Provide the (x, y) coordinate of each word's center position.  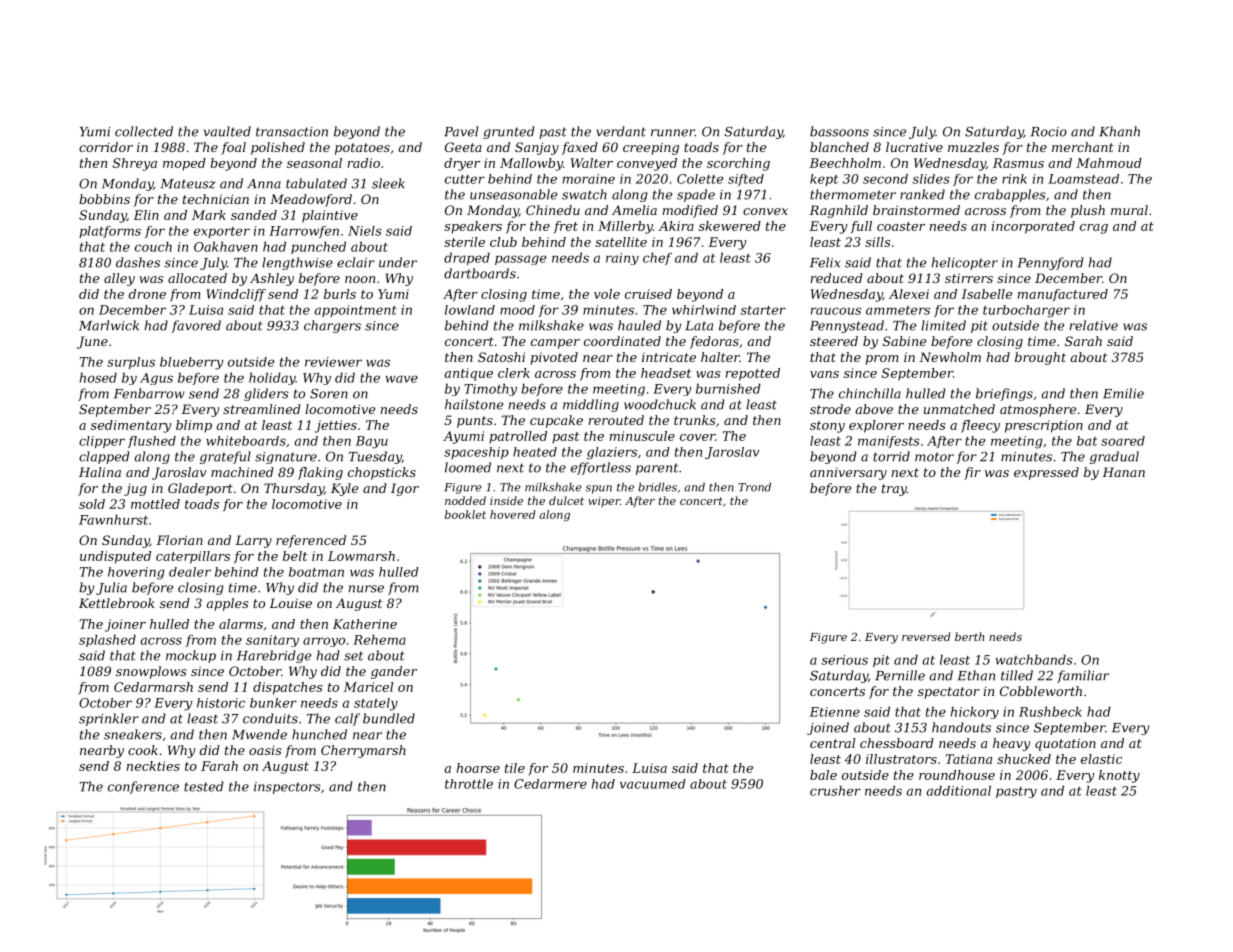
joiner (125, 625)
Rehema (379, 639)
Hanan (1123, 472)
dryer (462, 164)
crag (1094, 229)
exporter (222, 232)
